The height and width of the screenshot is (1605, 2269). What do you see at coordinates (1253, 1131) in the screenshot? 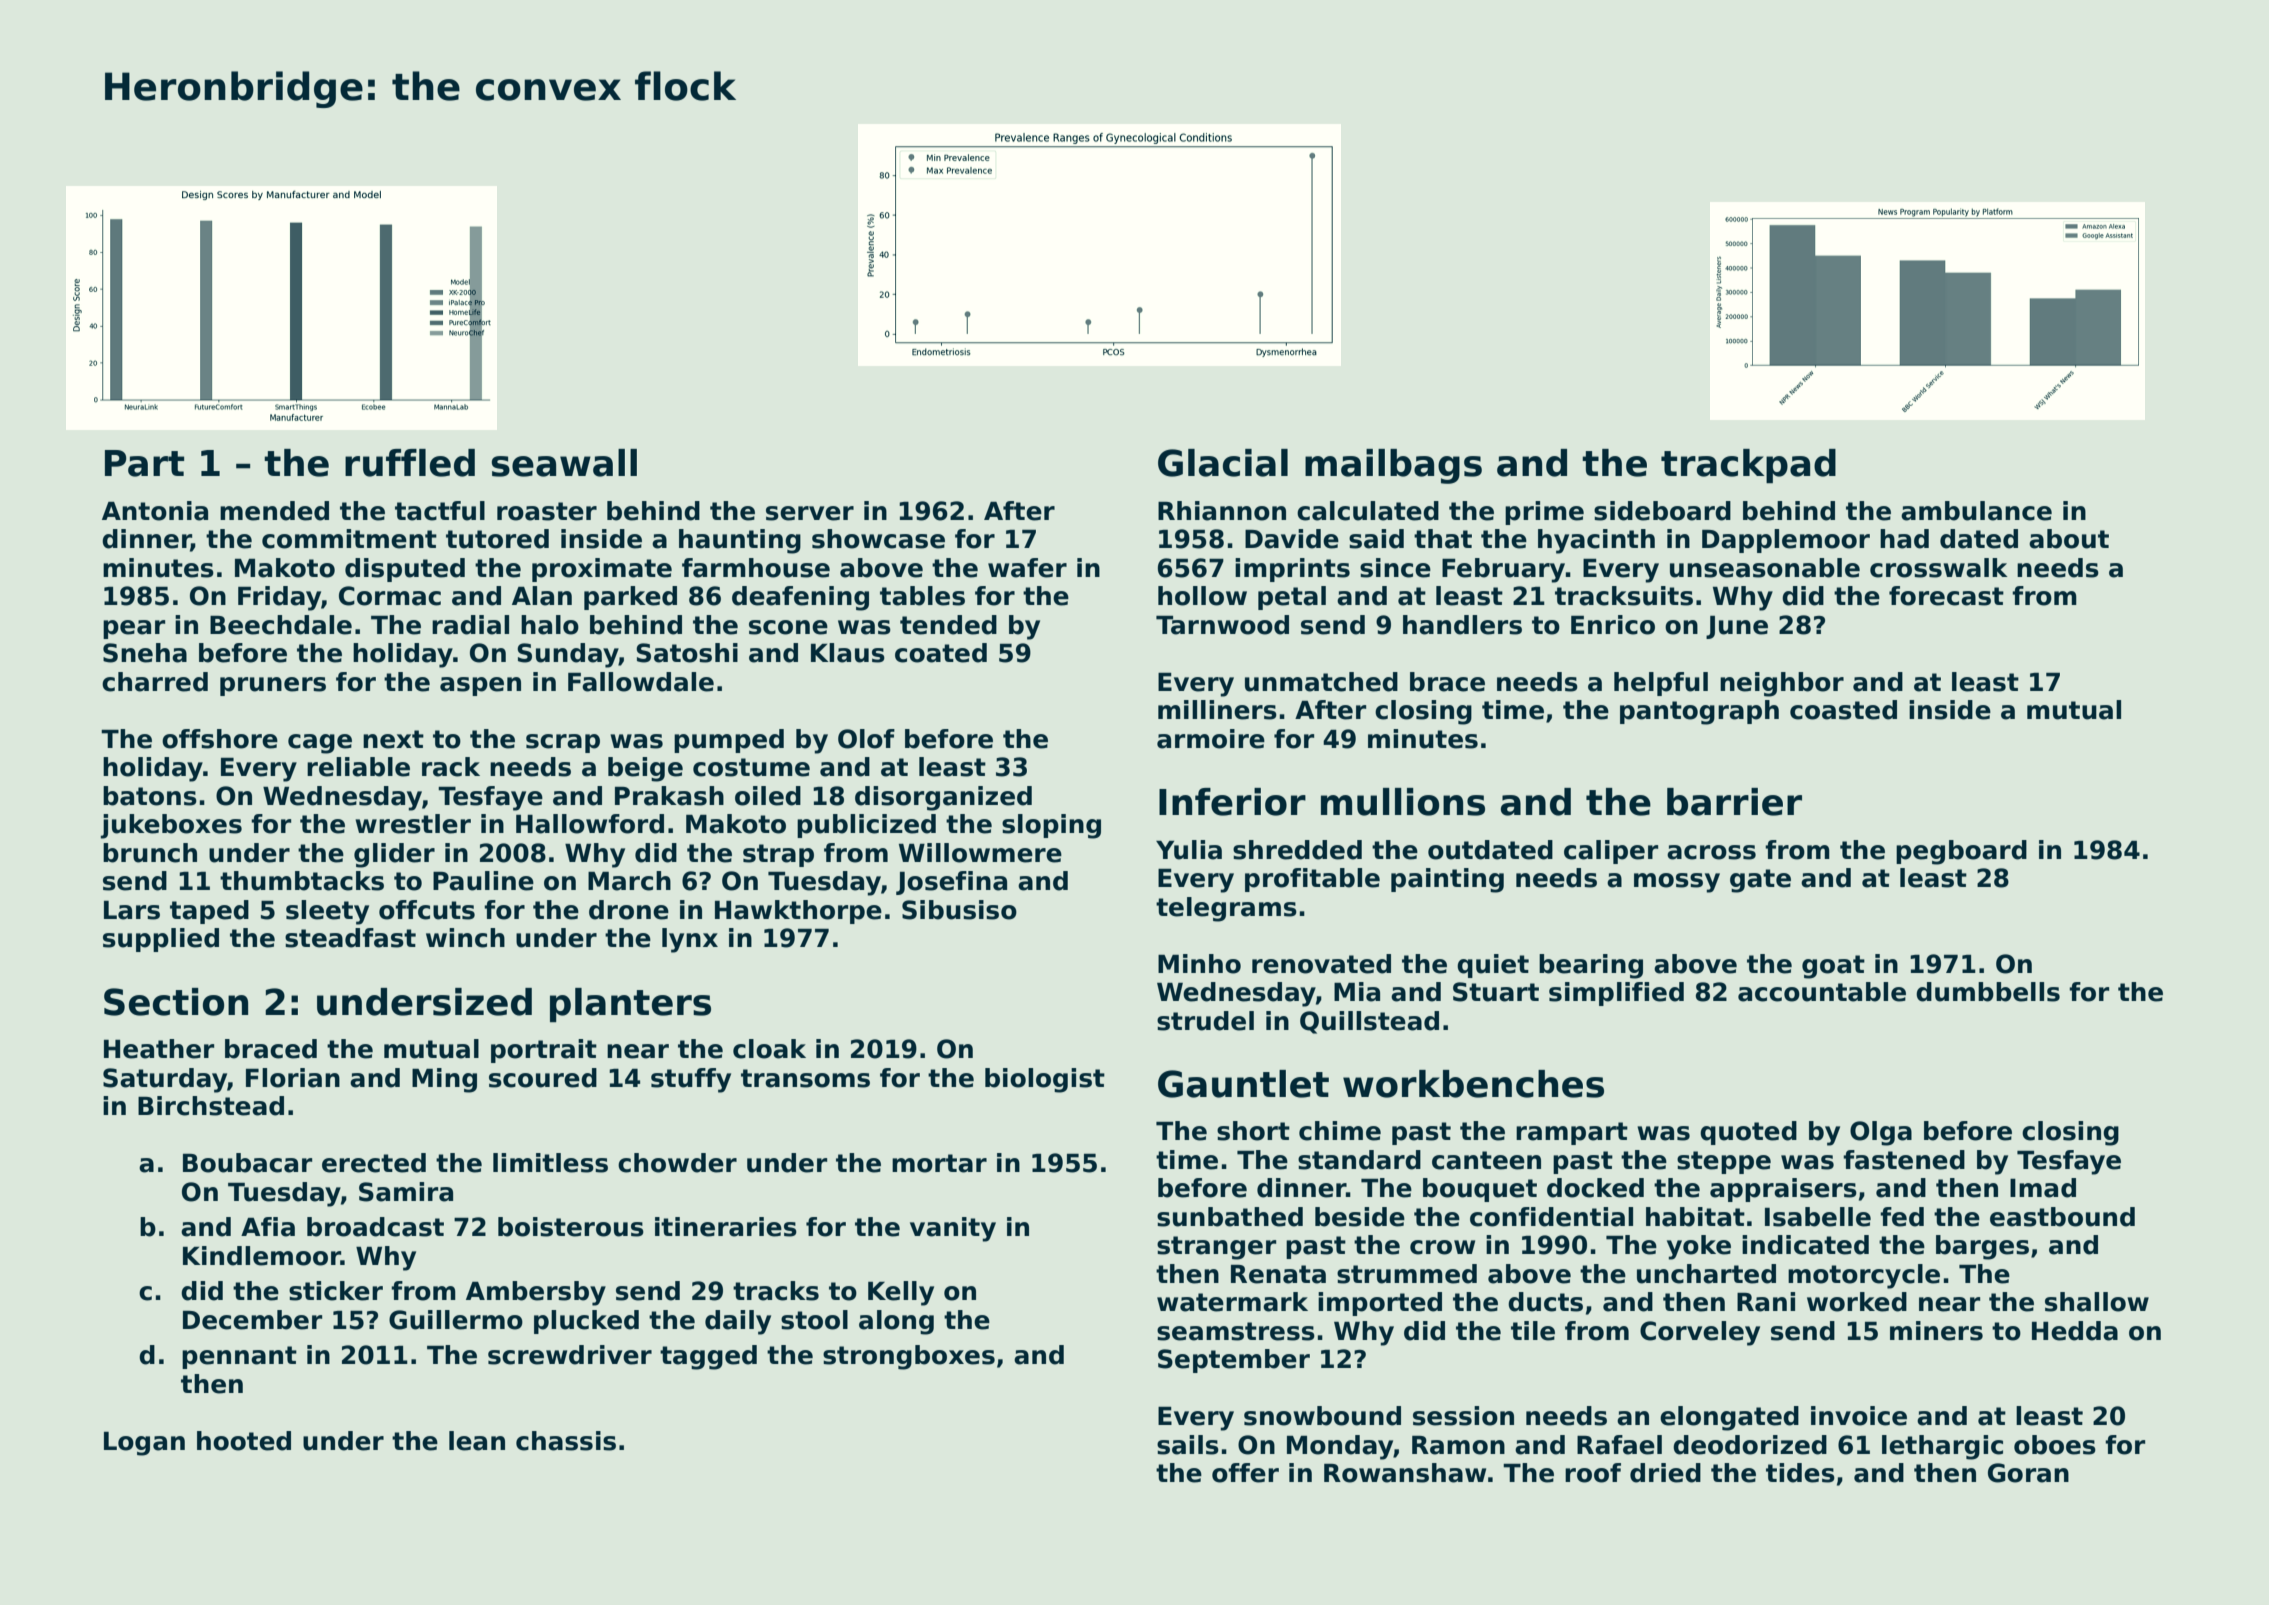
I see `short` at bounding box center [1253, 1131].
